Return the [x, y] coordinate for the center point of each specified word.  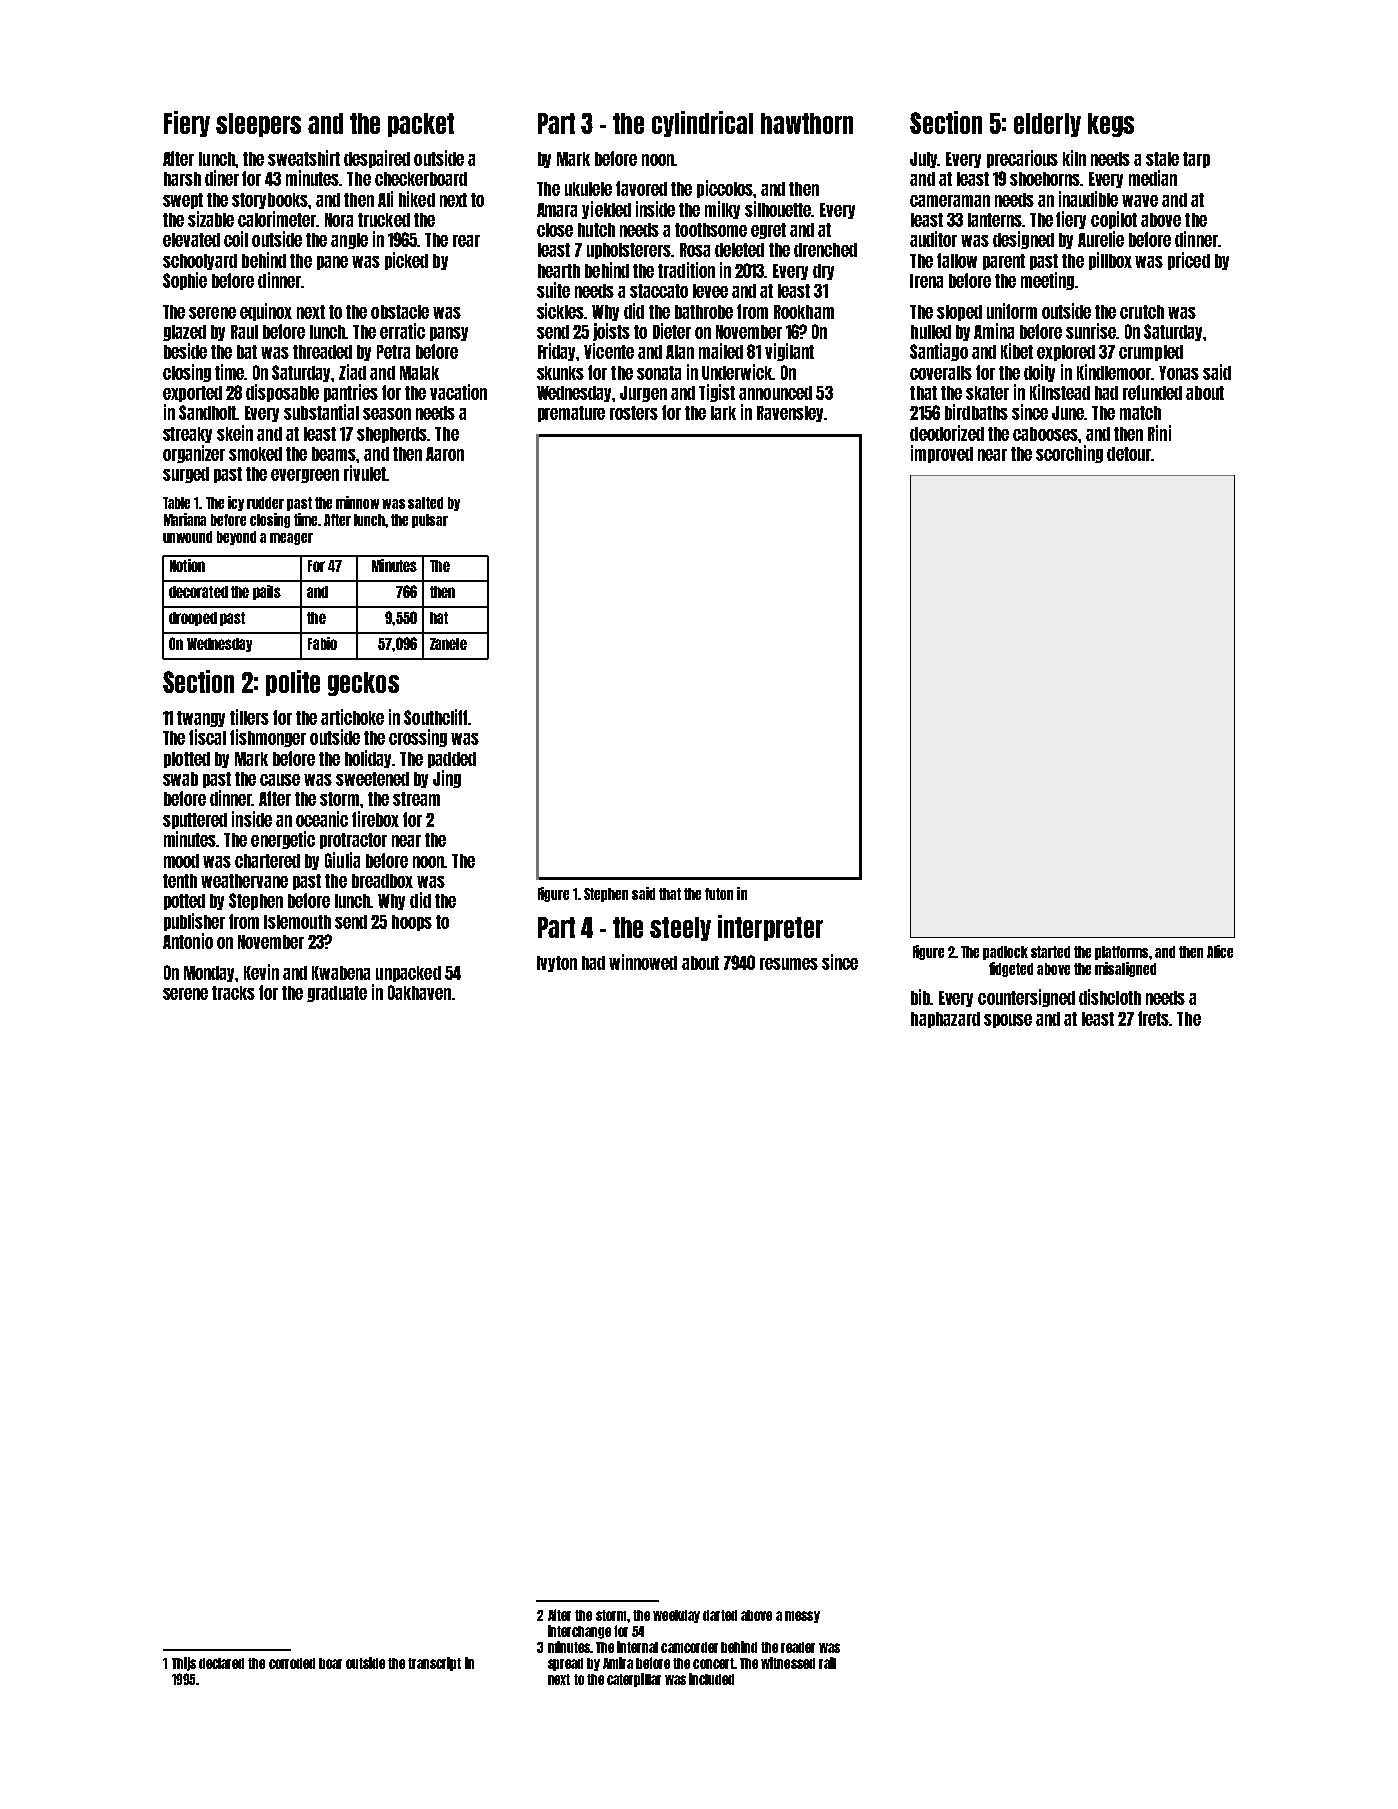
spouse [1008, 1021]
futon [719, 894]
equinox [266, 312]
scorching [1069, 454]
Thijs [184, 1664]
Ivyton [557, 964]
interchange [579, 1632]
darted [720, 1615]
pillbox [1110, 261]
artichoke [352, 717]
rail [827, 1663]
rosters [634, 413]
